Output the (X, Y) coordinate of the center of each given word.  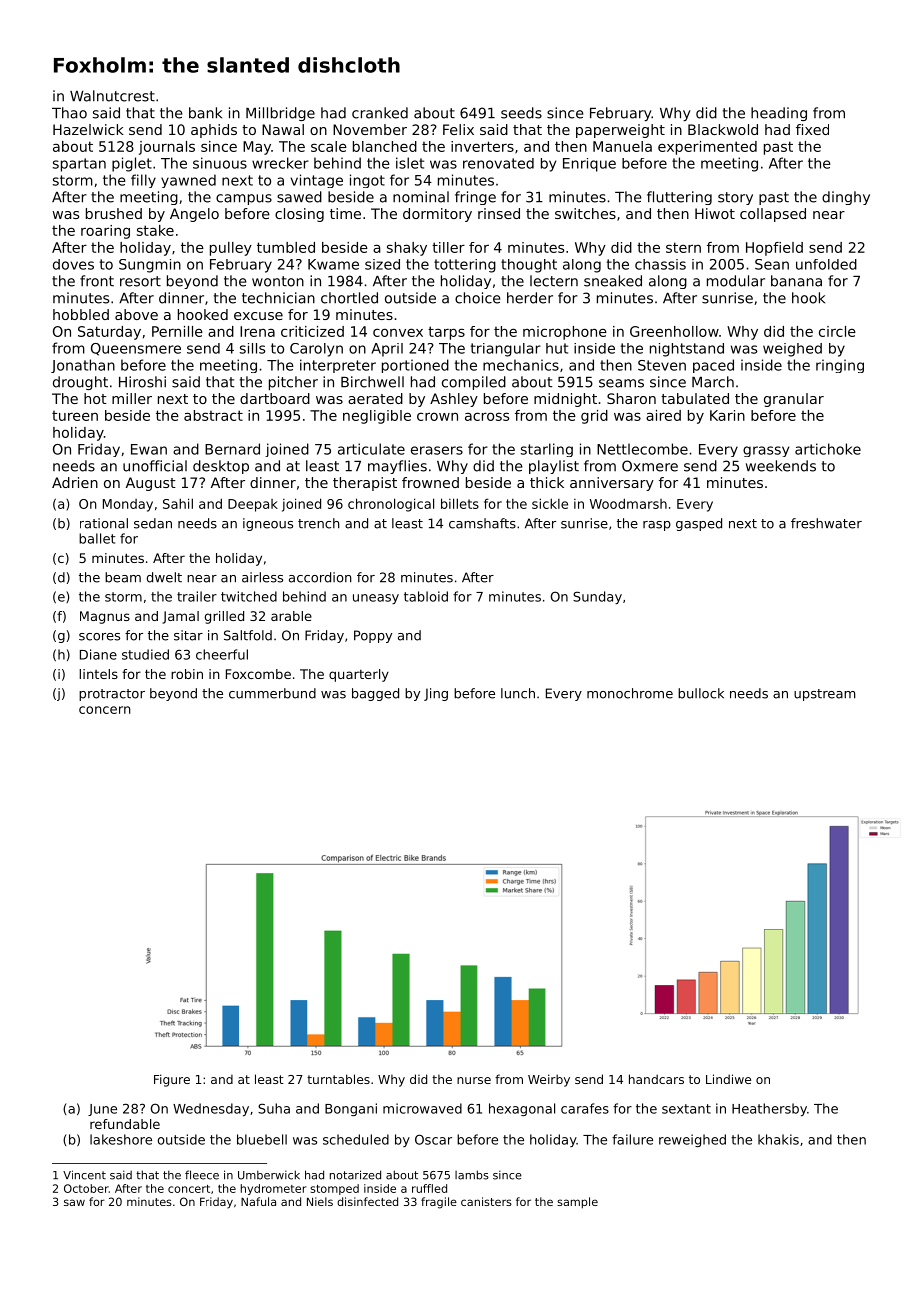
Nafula (258, 1201)
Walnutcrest (112, 96)
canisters (486, 1201)
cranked (380, 113)
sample (577, 1203)
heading (779, 114)
